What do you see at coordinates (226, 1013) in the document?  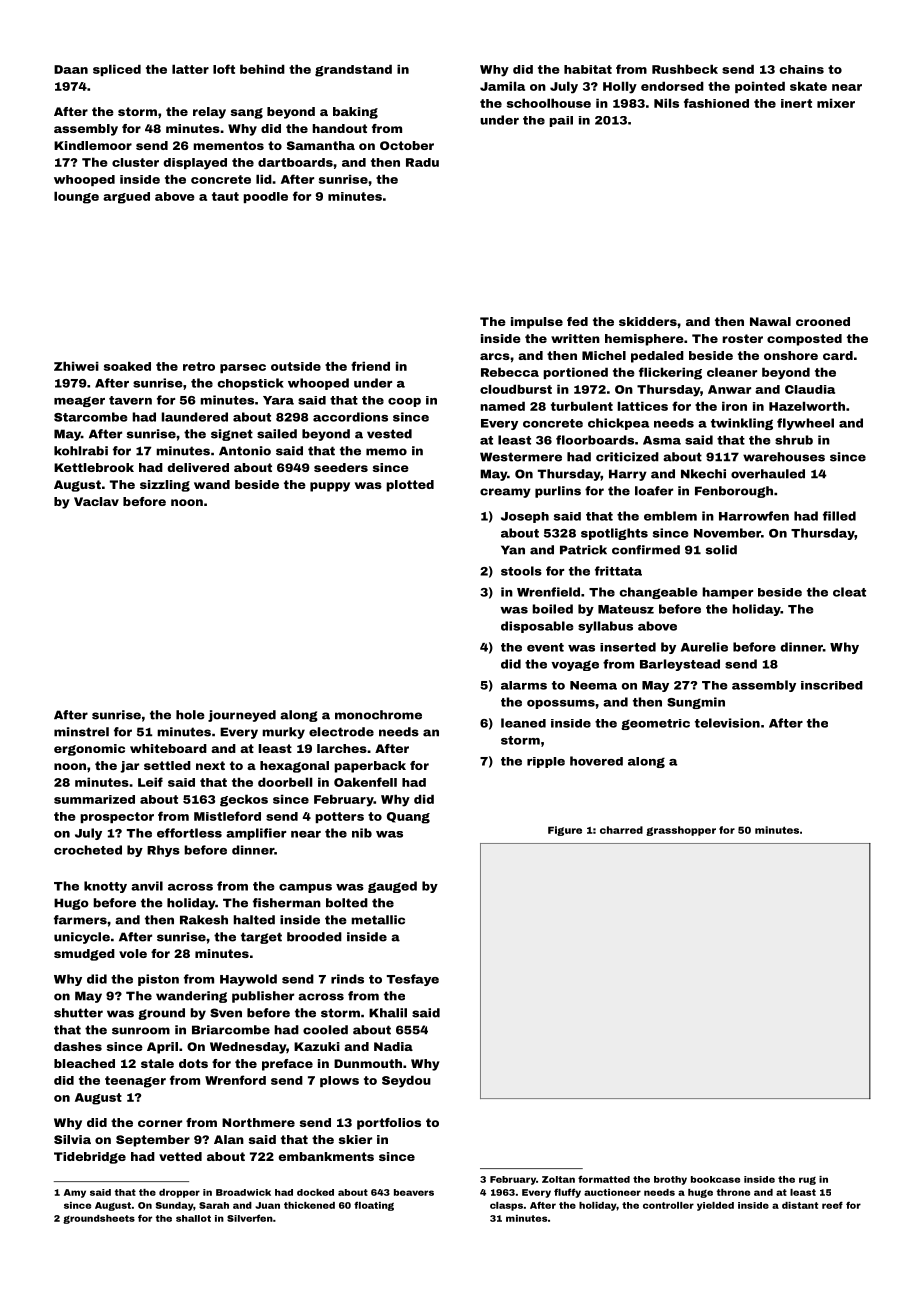 I see `Sven` at bounding box center [226, 1013].
